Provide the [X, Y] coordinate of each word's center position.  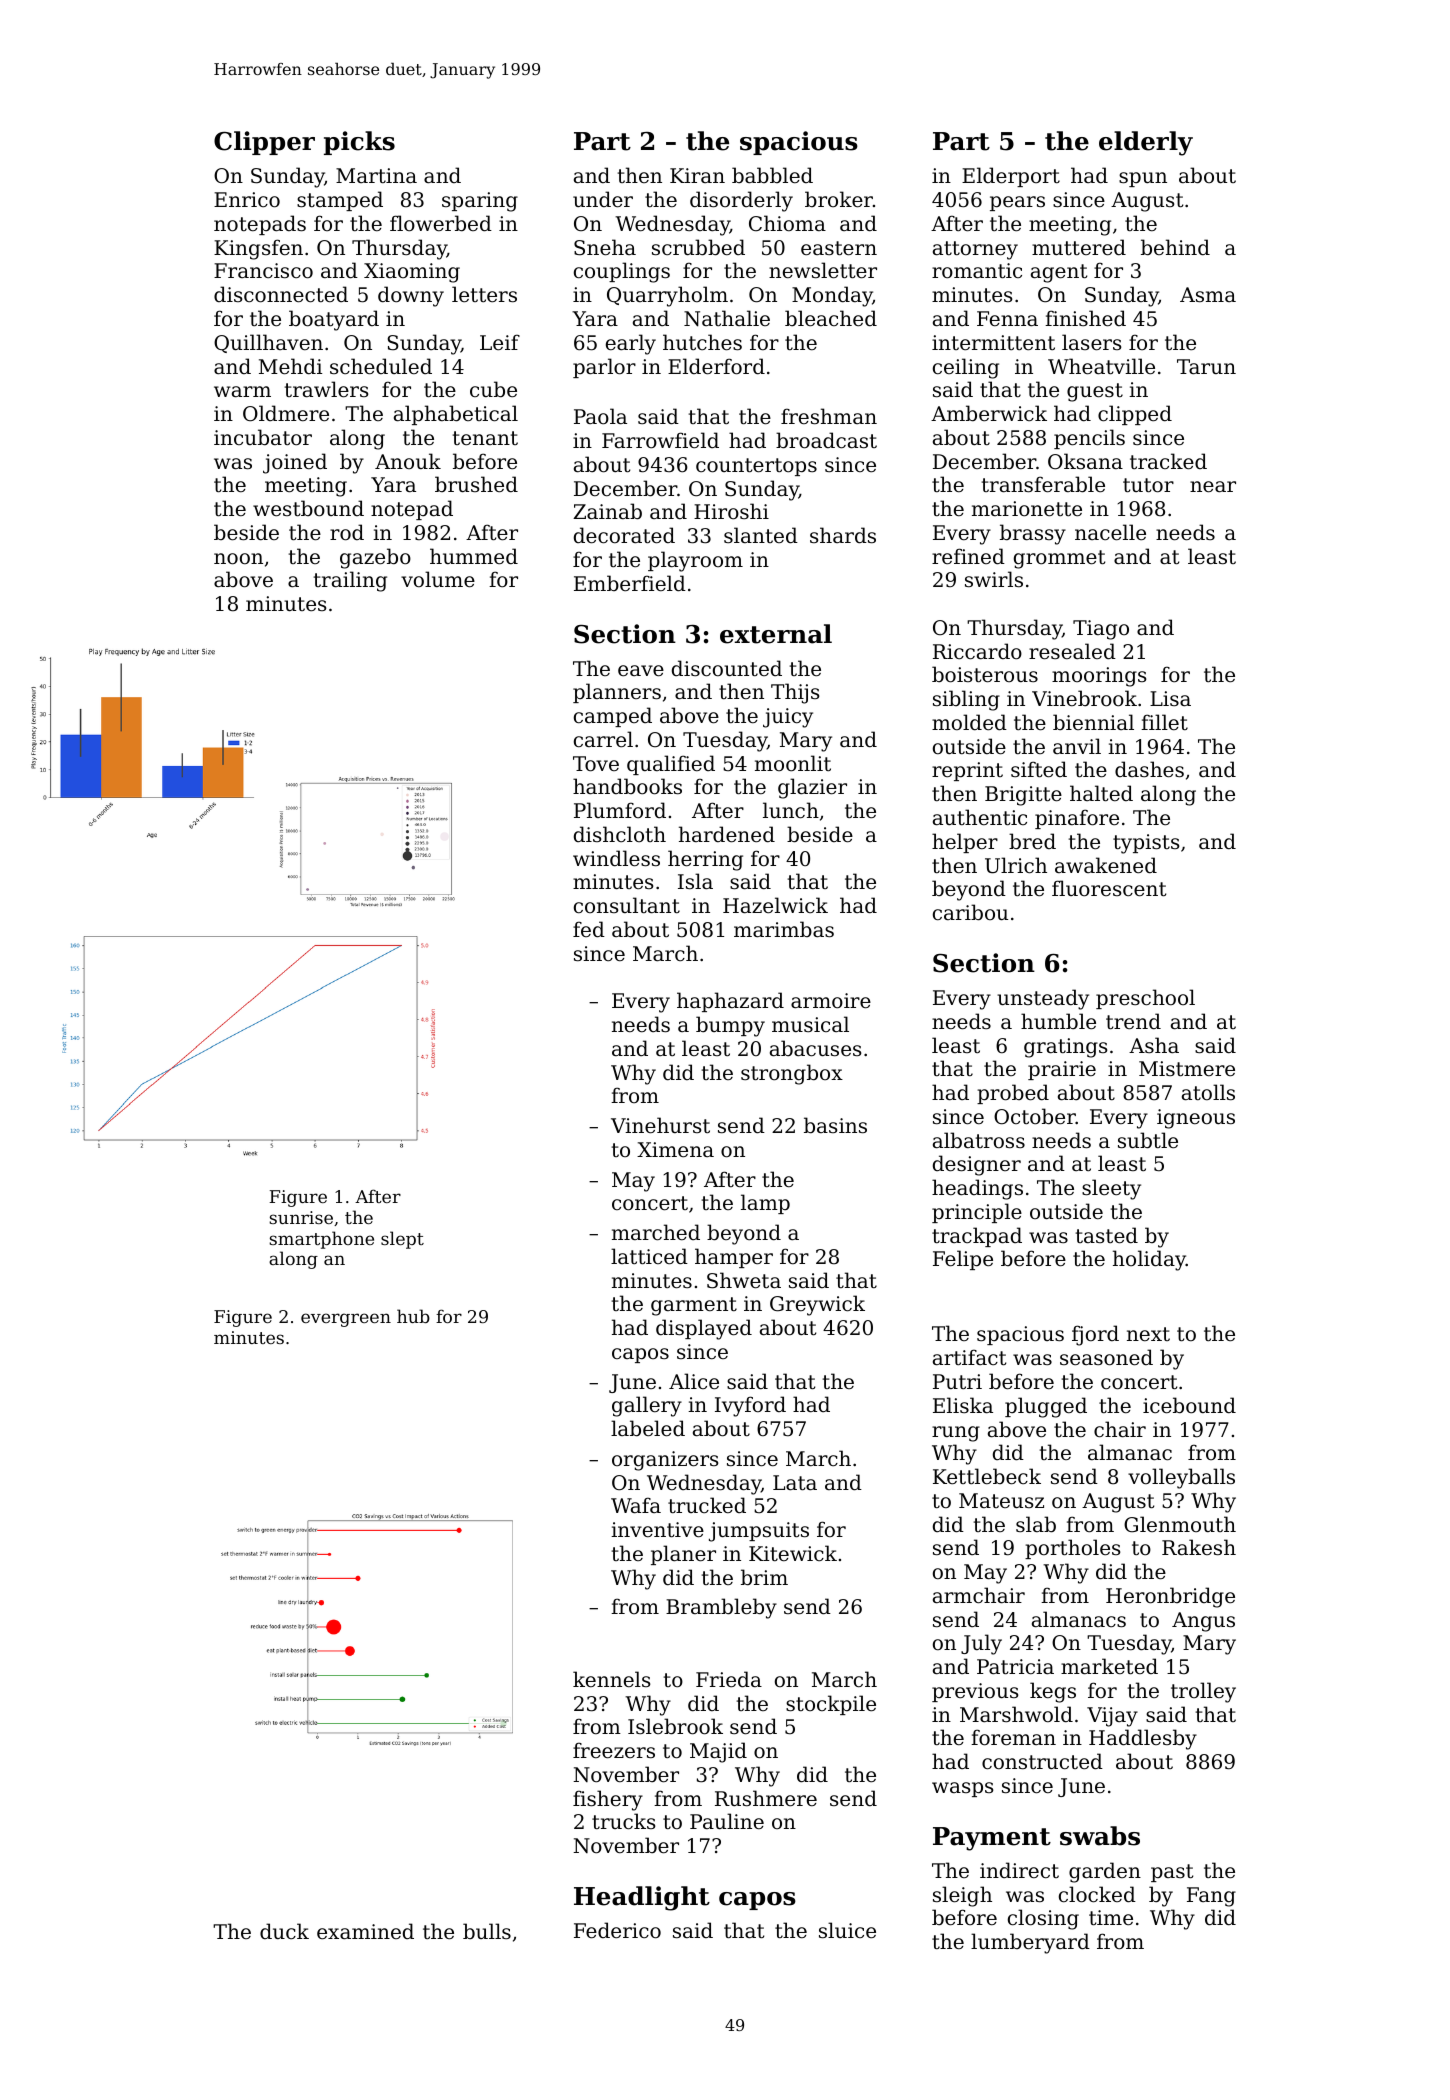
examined [365, 1931]
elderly [1146, 143]
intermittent [993, 342]
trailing [350, 581]
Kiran [697, 175]
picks [359, 143]
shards [843, 535]
